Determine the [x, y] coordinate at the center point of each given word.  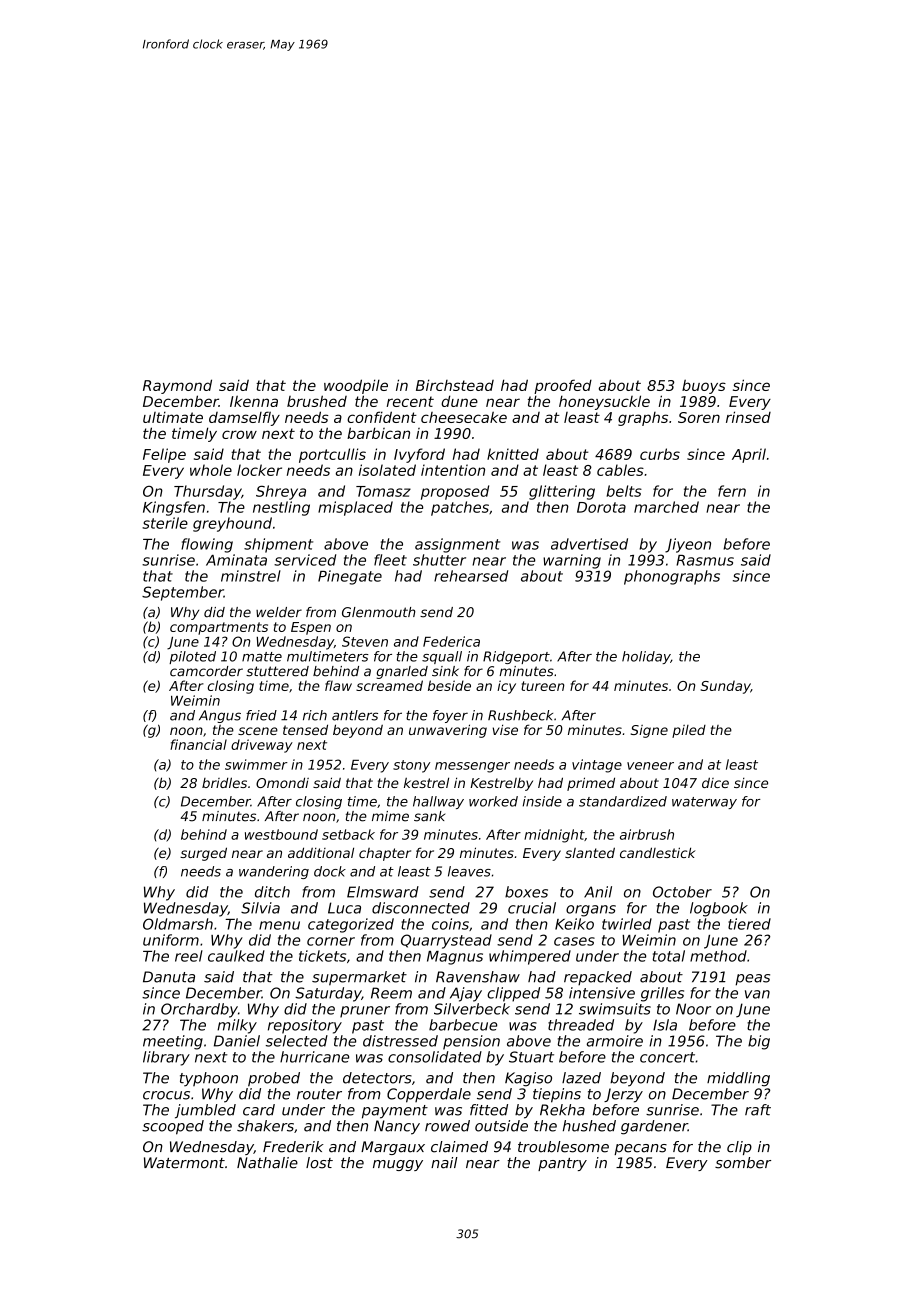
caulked [236, 956]
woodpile [356, 386]
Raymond [177, 386]
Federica [451, 641]
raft [758, 1110]
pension [471, 1042]
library [166, 1058]
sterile [165, 523]
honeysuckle [604, 402]
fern [732, 491]
